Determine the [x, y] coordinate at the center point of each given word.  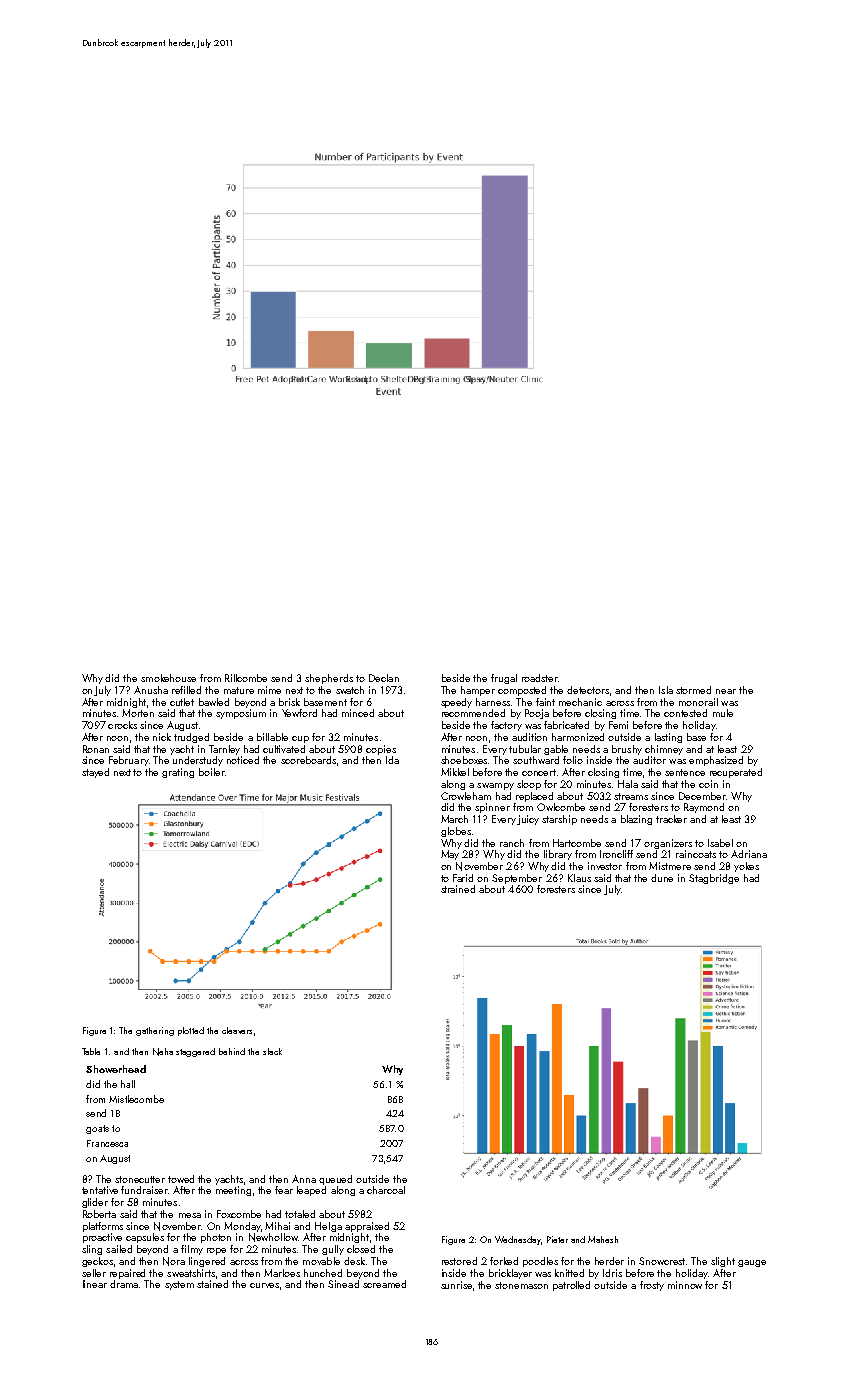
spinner [492, 808]
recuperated [736, 773]
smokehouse [168, 678]
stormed [693, 690]
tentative [100, 1190]
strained [458, 889]
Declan [384, 678]
